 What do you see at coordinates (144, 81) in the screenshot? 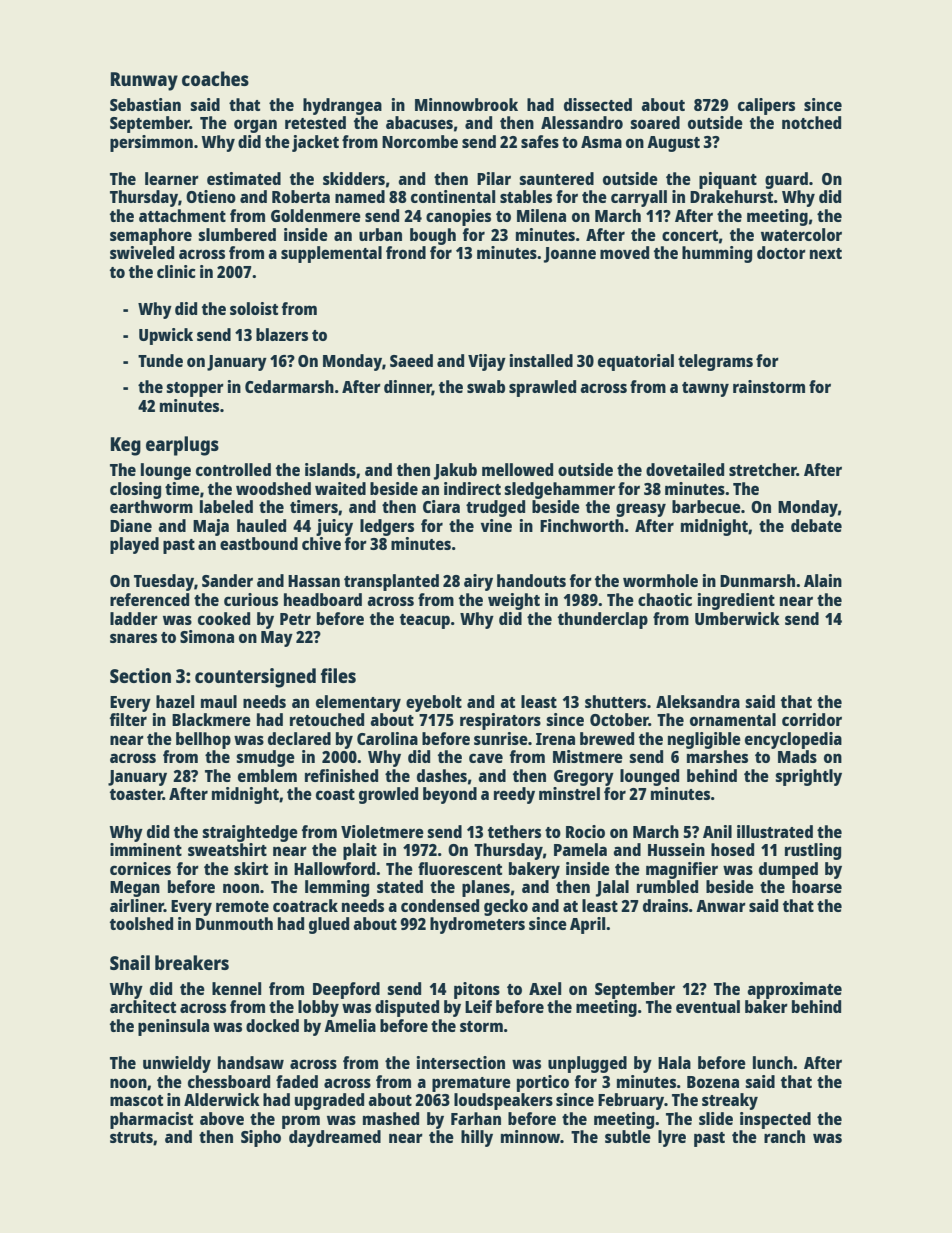
I see `Runway` at bounding box center [144, 81].
